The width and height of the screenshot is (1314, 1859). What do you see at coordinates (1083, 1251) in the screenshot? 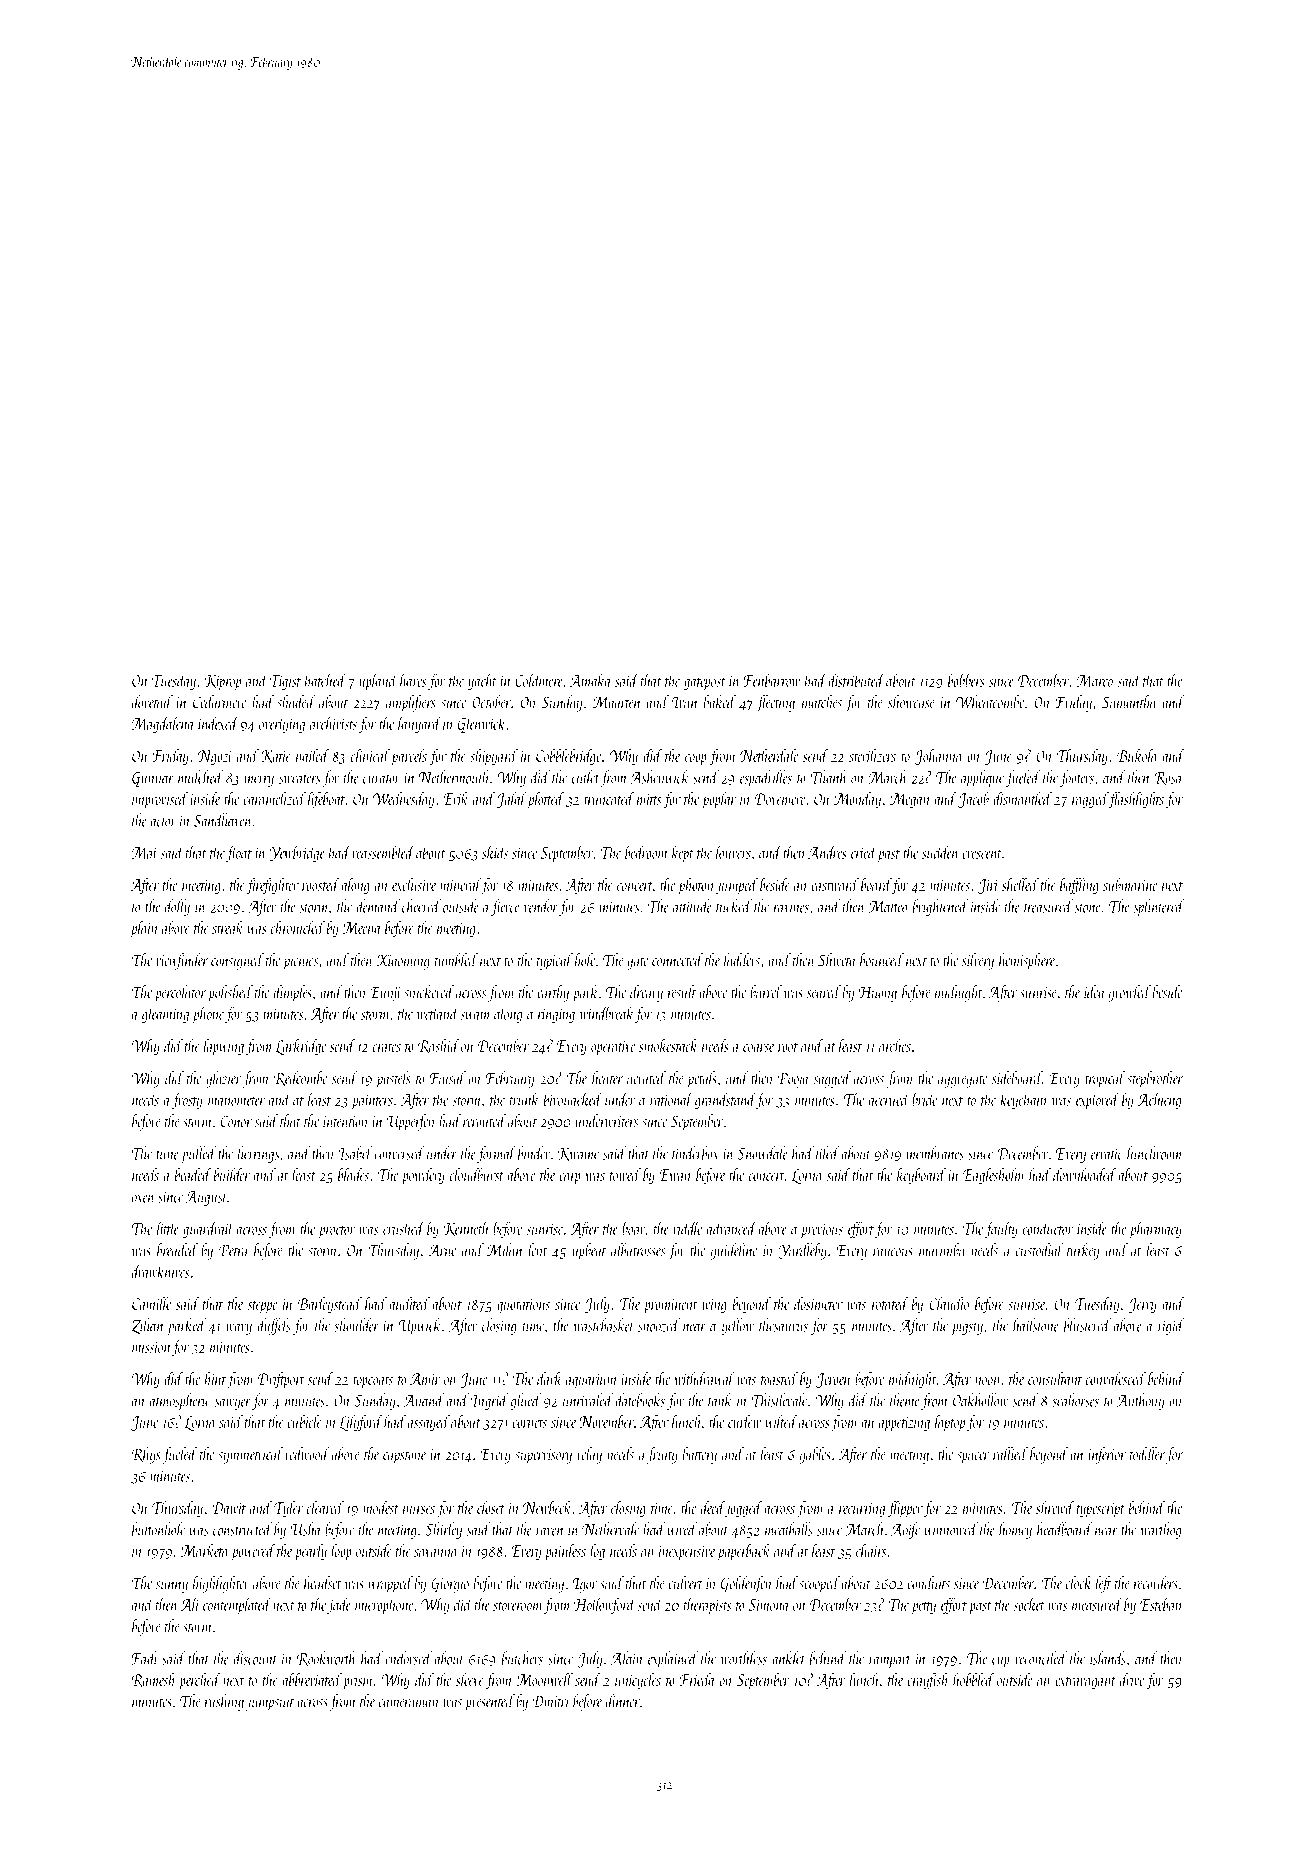
I see `turkey` at bounding box center [1083, 1251].
